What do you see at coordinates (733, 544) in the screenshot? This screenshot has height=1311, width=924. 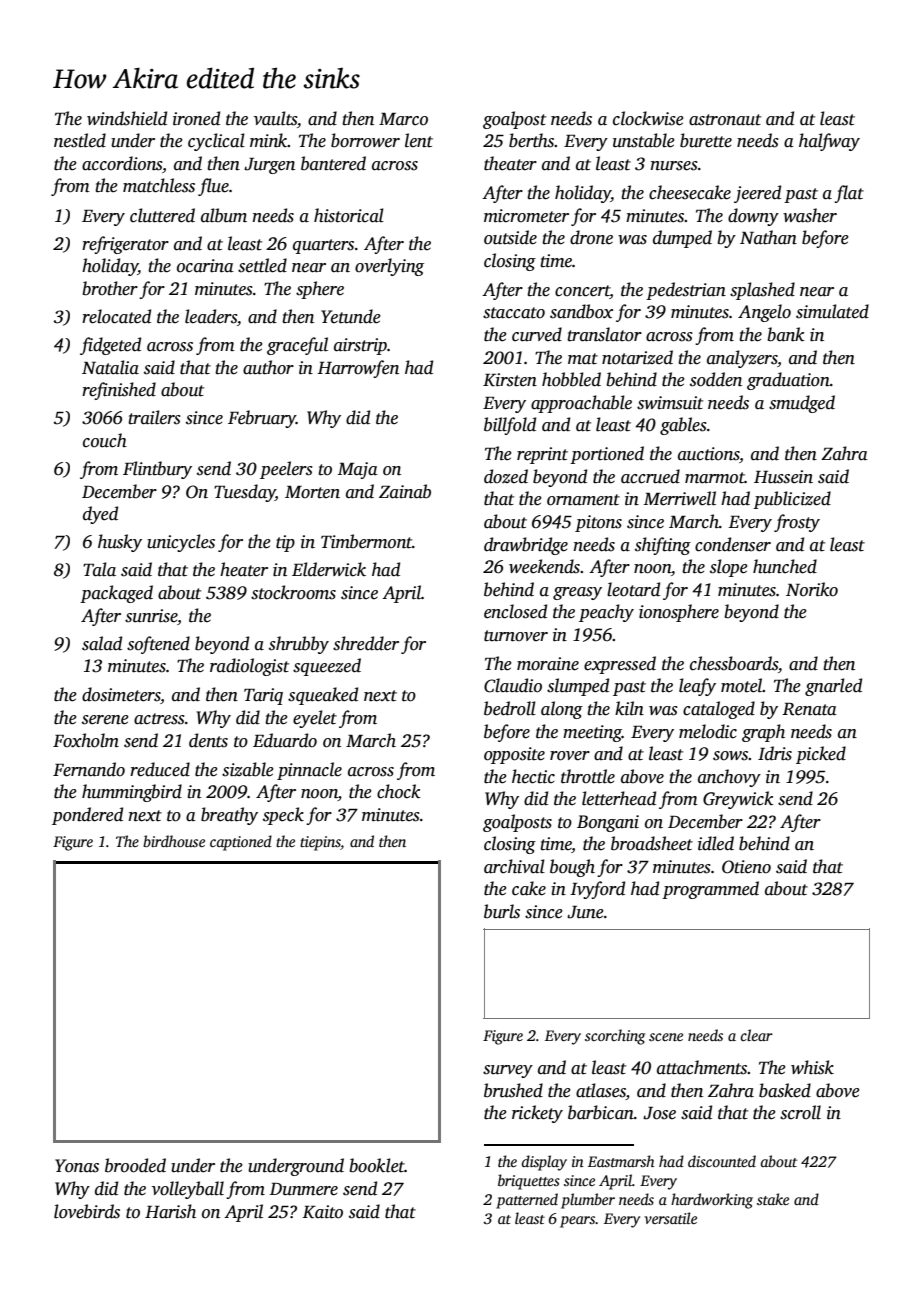 I see `condenser` at bounding box center [733, 544].
